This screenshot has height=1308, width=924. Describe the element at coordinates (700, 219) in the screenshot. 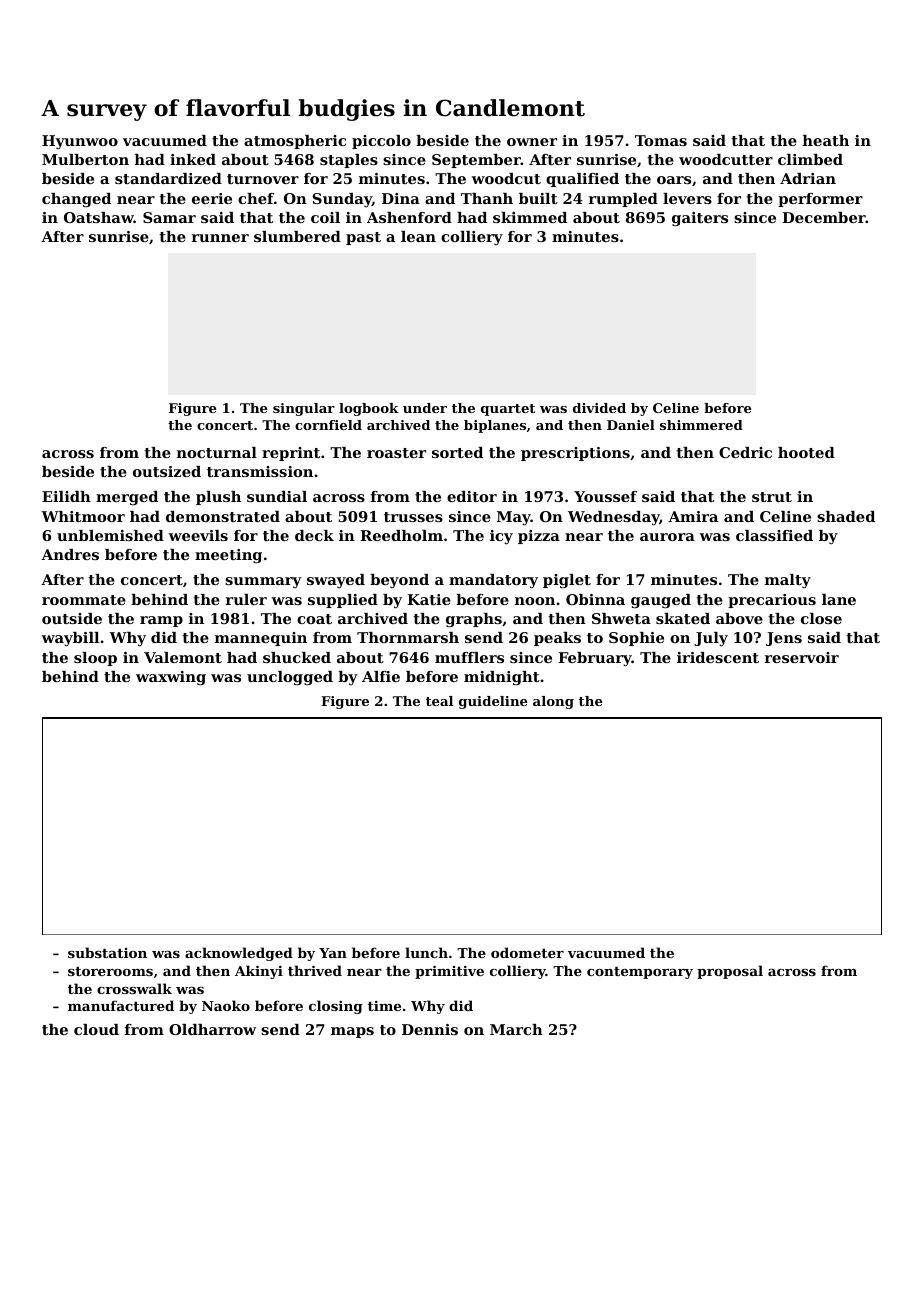

I see `gaiters` at that location.
